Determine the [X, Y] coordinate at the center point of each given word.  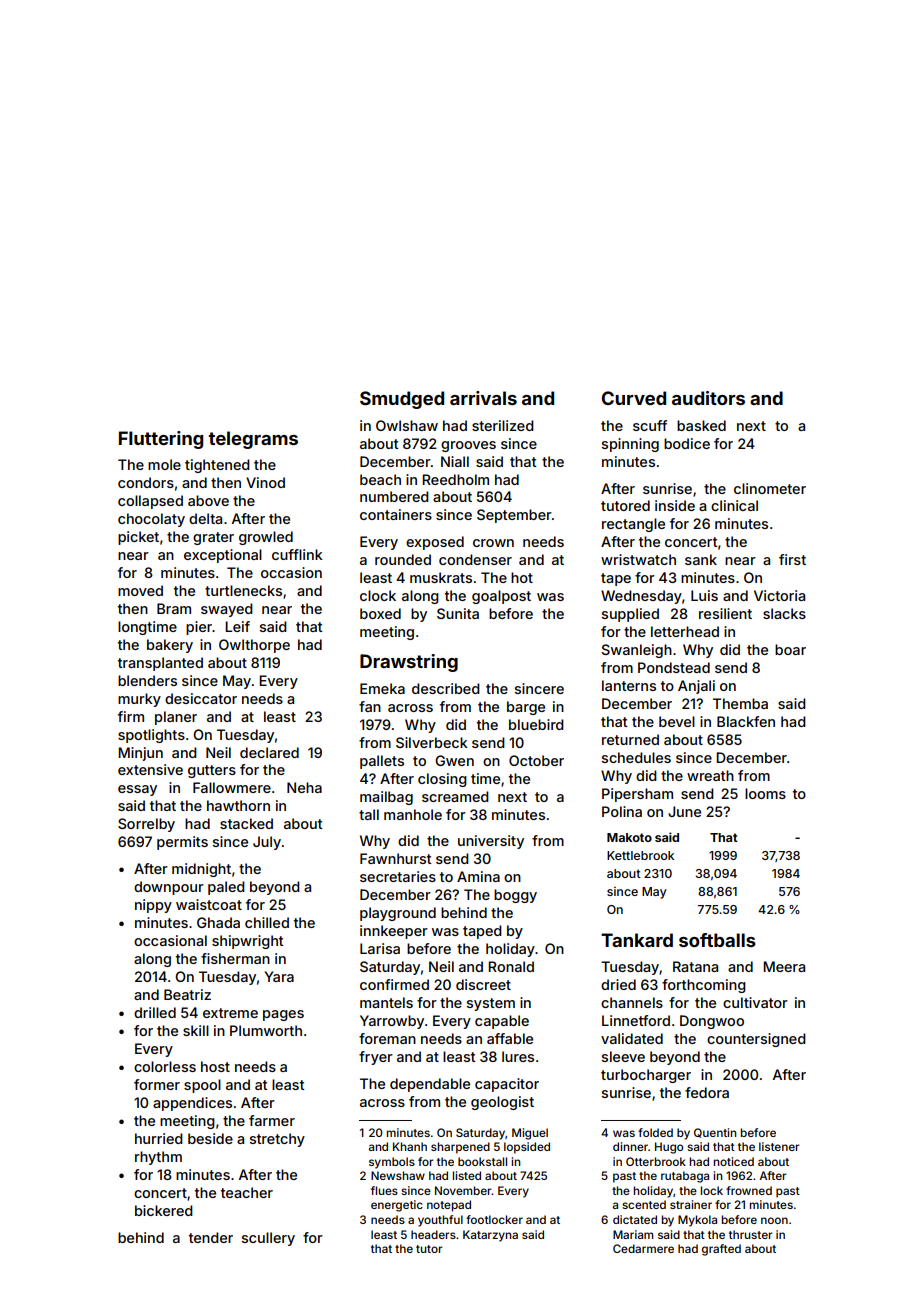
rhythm [158, 1158]
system [491, 1004]
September [514, 516]
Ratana [695, 966]
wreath [710, 775]
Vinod [265, 482]
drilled [155, 1012]
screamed [455, 796]
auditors [708, 398]
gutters [212, 771]
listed [467, 1175]
